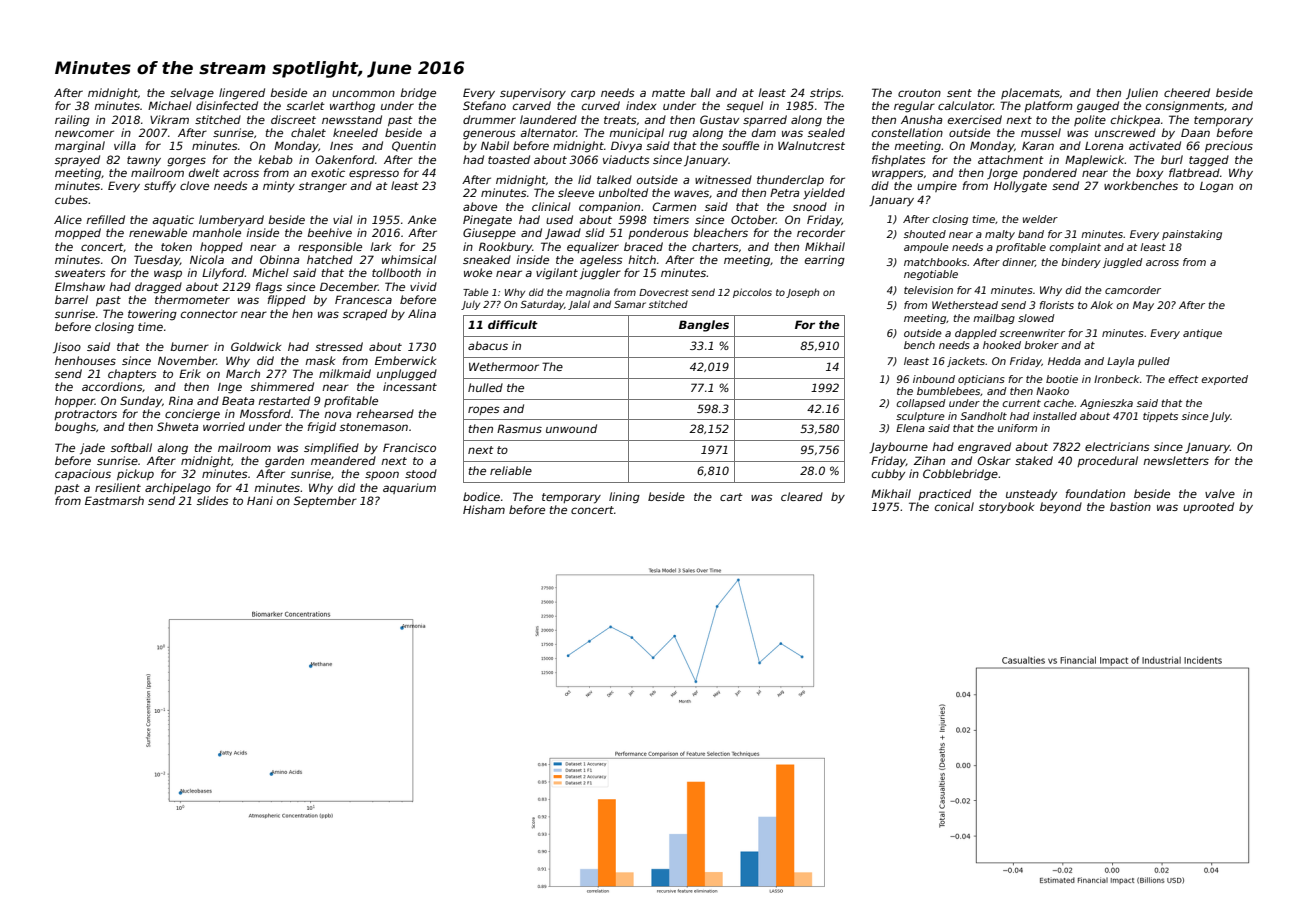 This image has width=1308, height=924. What do you see at coordinates (623, 192) in the image?
I see `unbolted` at bounding box center [623, 192].
